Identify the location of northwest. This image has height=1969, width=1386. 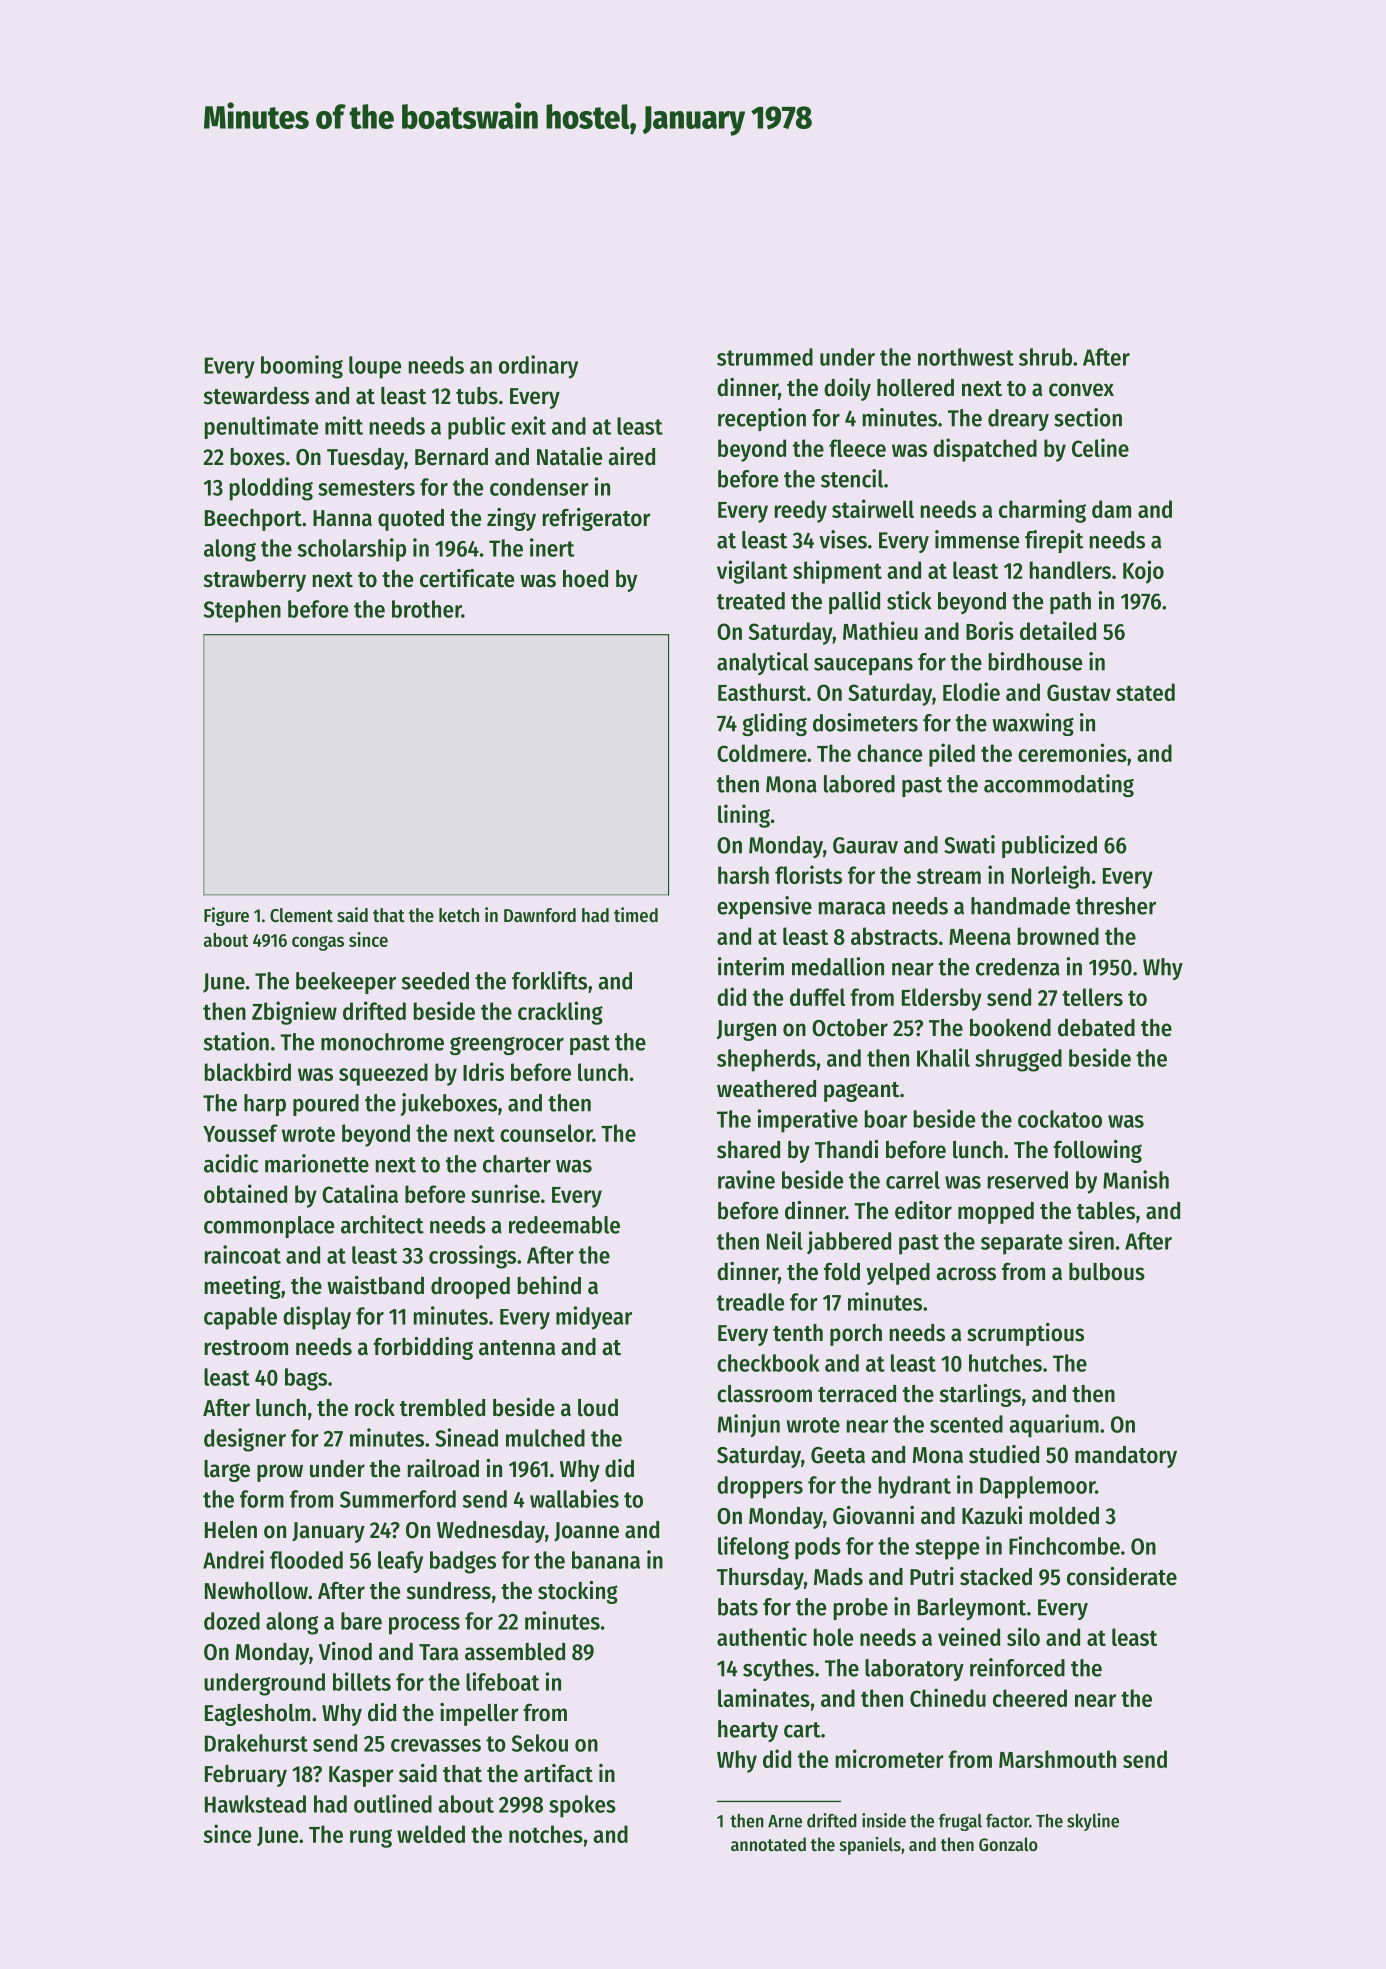
(966, 357).
